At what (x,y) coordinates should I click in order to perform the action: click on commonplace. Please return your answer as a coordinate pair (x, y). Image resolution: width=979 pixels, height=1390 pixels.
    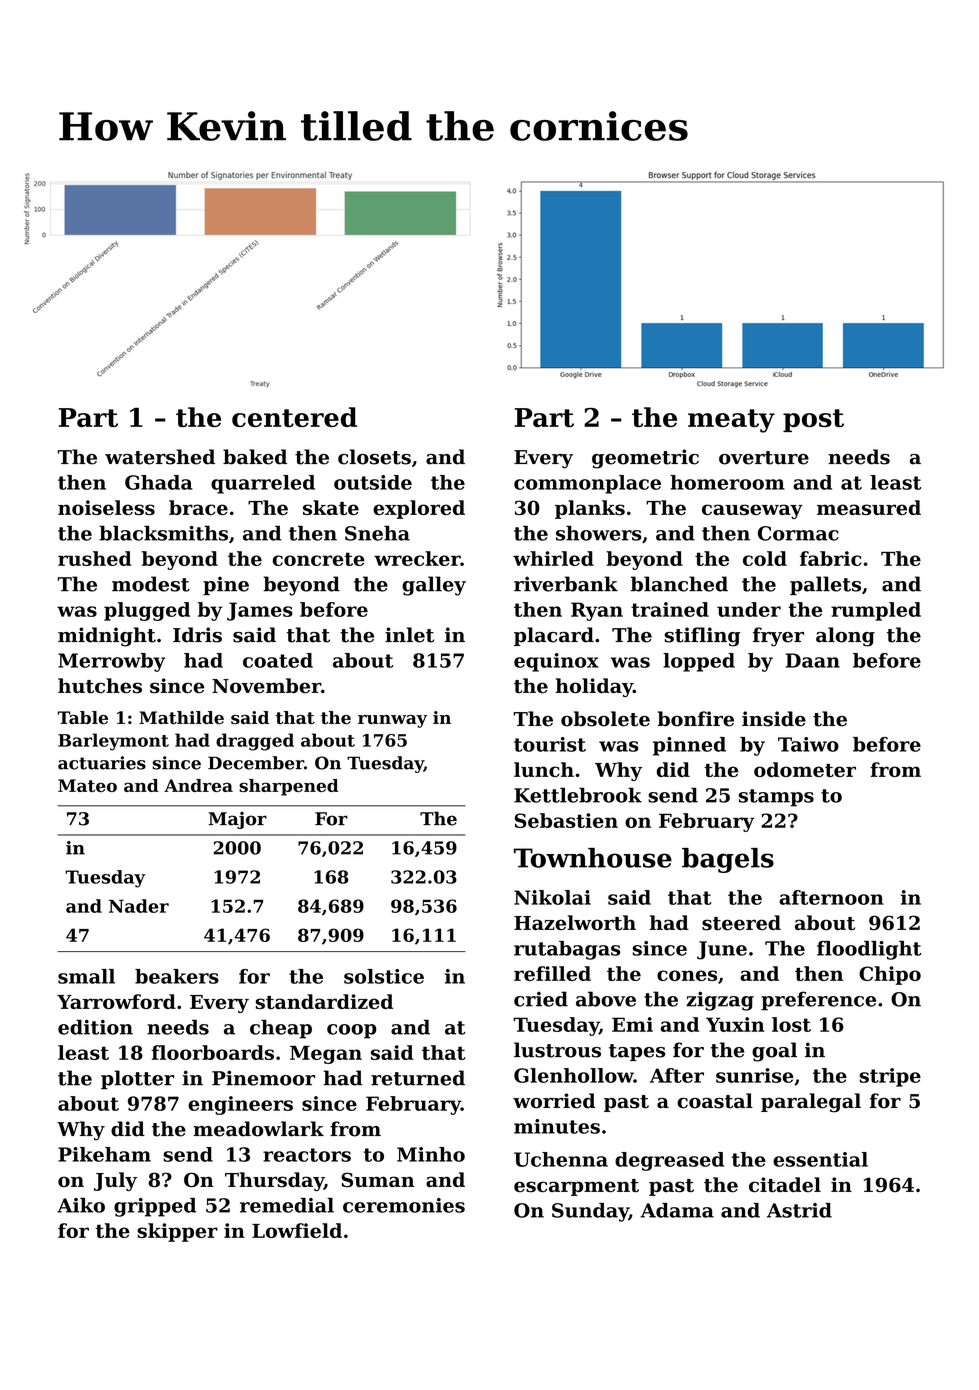
    Looking at the image, I should click on (587, 484).
